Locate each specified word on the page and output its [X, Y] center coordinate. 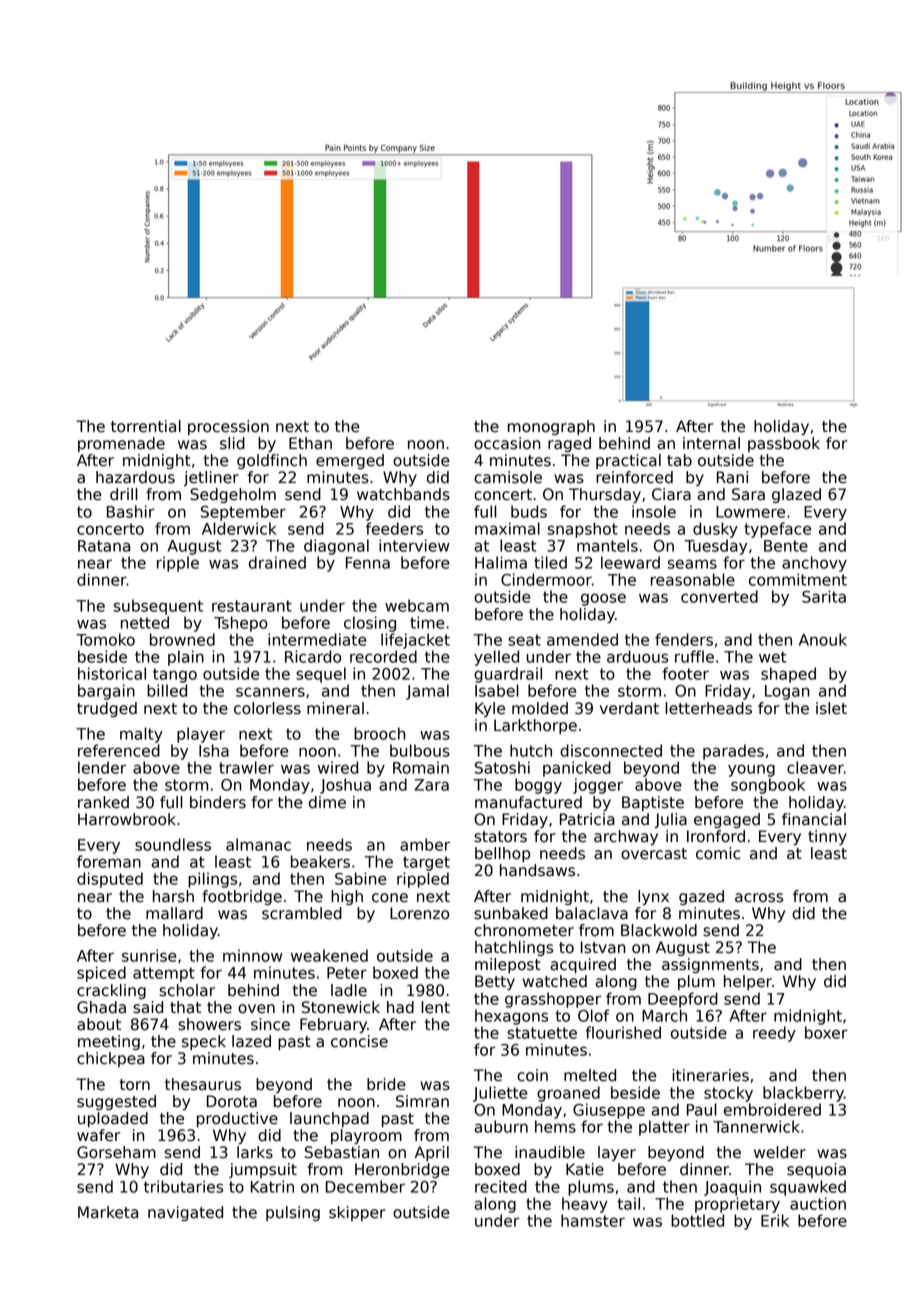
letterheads [708, 708]
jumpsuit [263, 1170]
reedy [774, 1034]
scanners [270, 692]
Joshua [345, 786]
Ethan [310, 443]
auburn [501, 1126]
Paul [702, 1109]
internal [711, 443]
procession [228, 427]
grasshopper [553, 1000]
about [99, 1024]
